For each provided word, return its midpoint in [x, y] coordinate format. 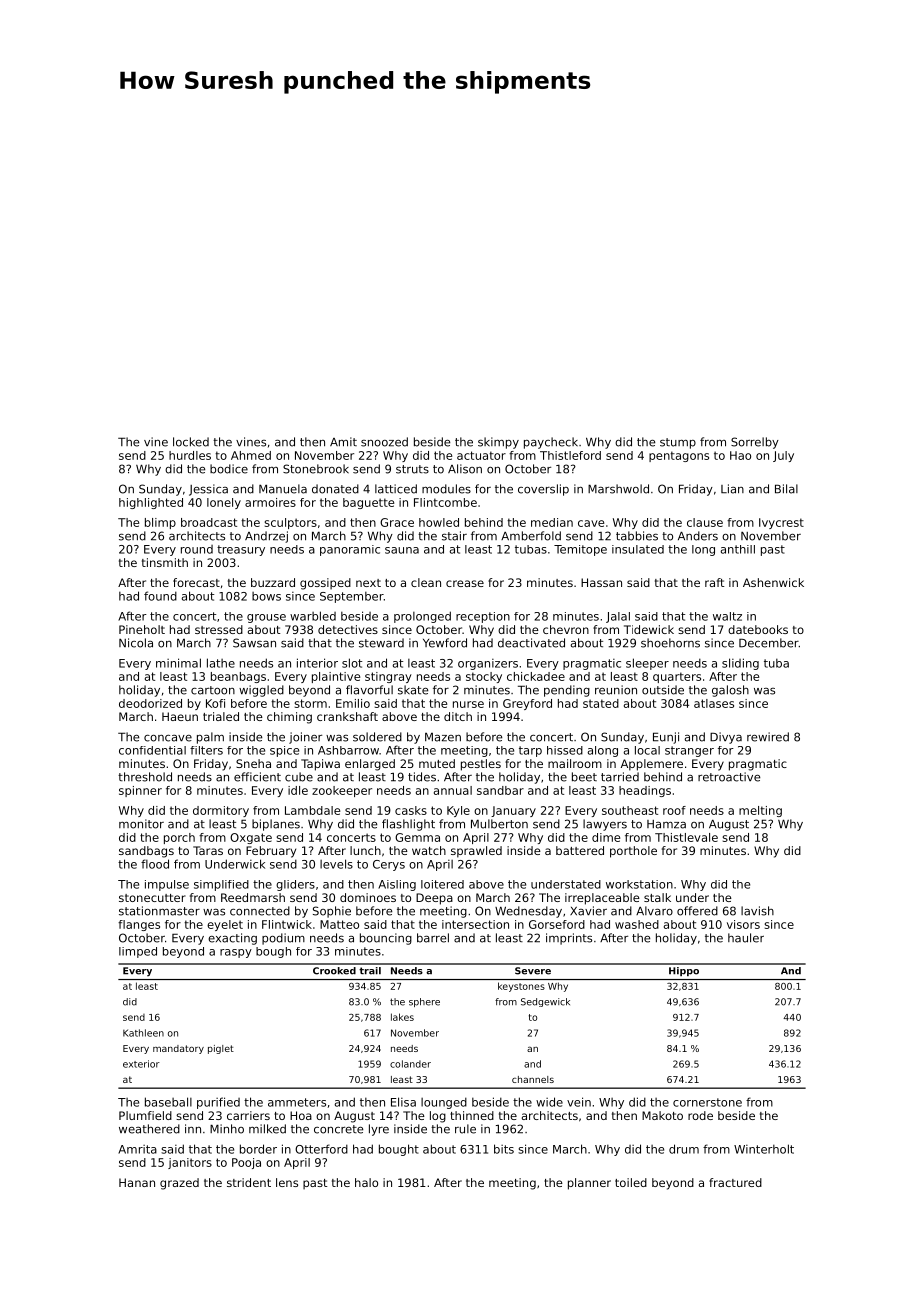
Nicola [136, 643]
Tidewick [649, 629]
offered [697, 911]
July [783, 456]
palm [210, 738]
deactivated [531, 643]
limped [138, 952]
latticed [396, 489]
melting [760, 811]
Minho [227, 1129]
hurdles [190, 455]
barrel [433, 938]
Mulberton [499, 824]
